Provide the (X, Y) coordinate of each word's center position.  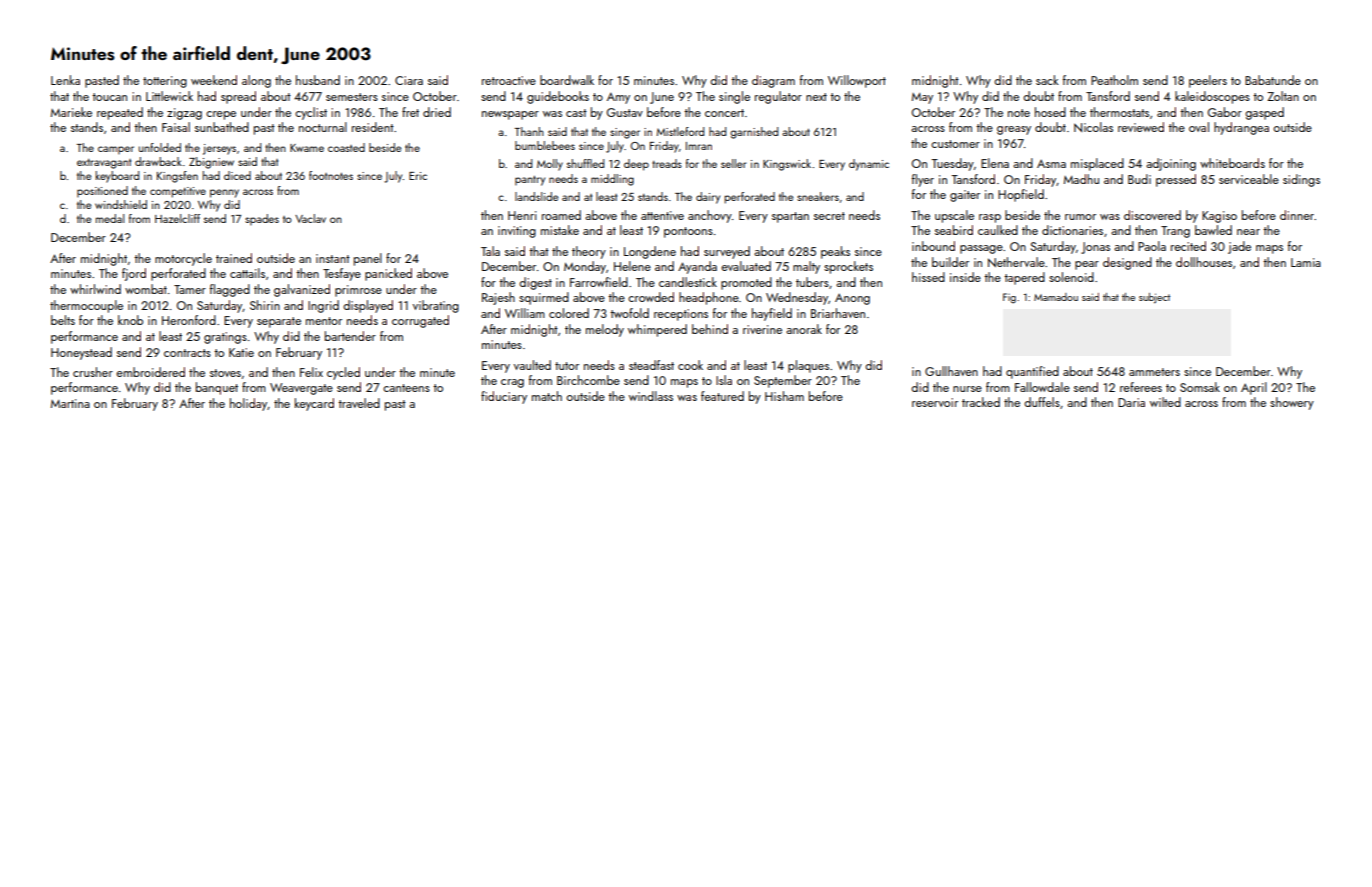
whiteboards (1232, 163)
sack (1047, 80)
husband (318, 80)
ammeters (1154, 372)
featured (722, 396)
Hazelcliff (177, 218)
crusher (93, 372)
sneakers (818, 196)
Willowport (857, 81)
